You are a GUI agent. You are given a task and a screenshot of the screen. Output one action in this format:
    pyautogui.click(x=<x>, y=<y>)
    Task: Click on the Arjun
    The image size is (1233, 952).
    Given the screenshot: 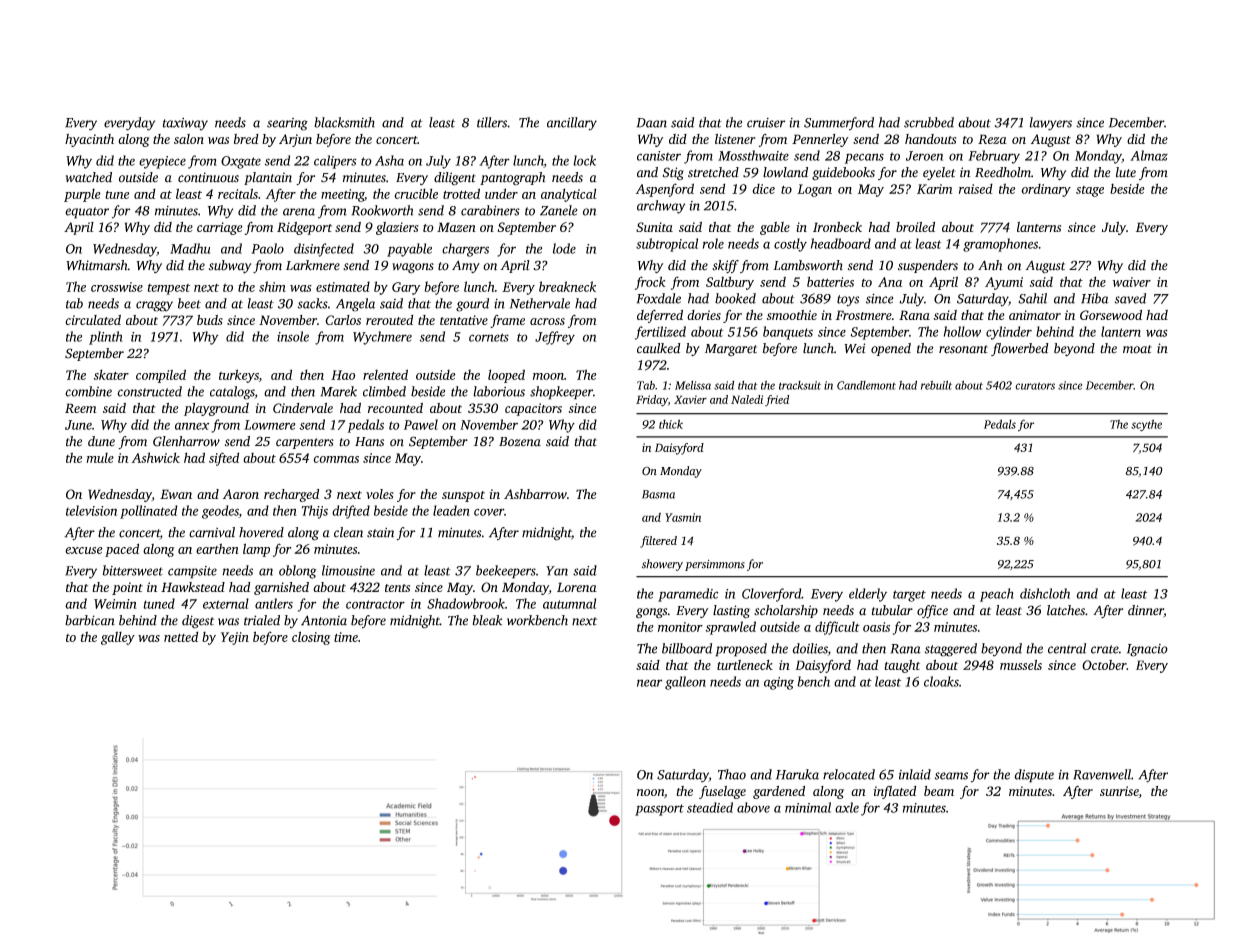 What is the action you would take?
    pyautogui.click(x=295, y=140)
